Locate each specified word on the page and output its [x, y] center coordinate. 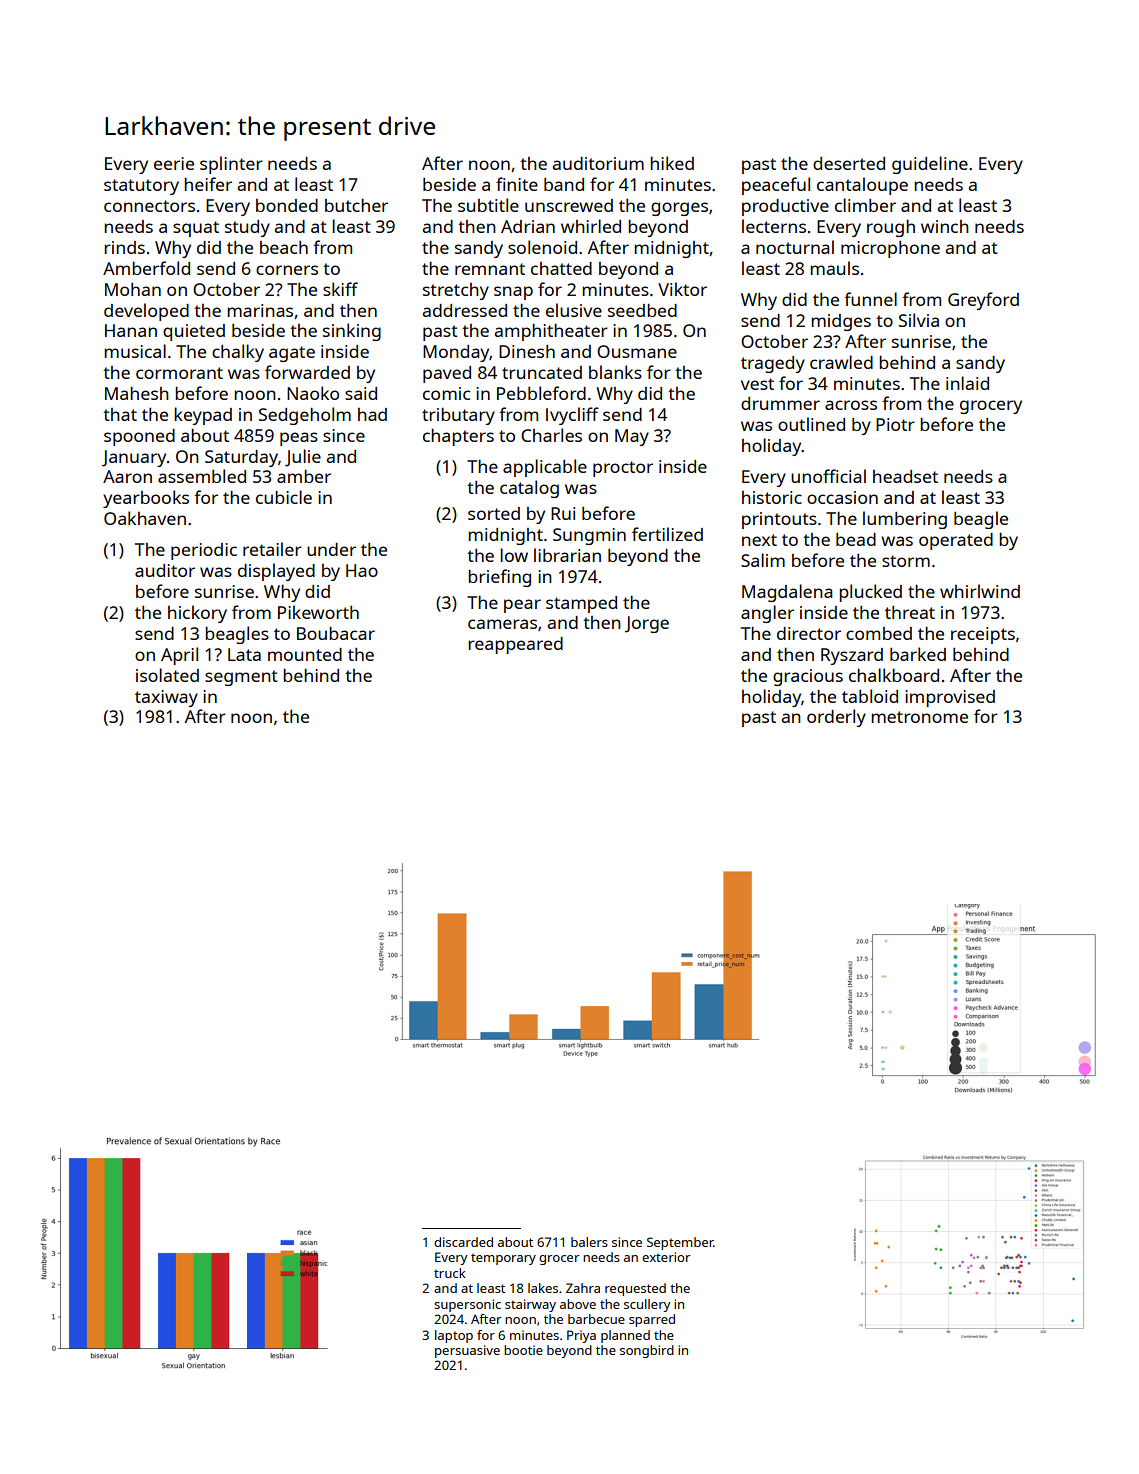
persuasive [467, 1351]
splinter [231, 165]
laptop [454, 1336]
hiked [672, 163]
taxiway [166, 698]
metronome [919, 717]
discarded [463, 1242]
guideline [930, 165]
